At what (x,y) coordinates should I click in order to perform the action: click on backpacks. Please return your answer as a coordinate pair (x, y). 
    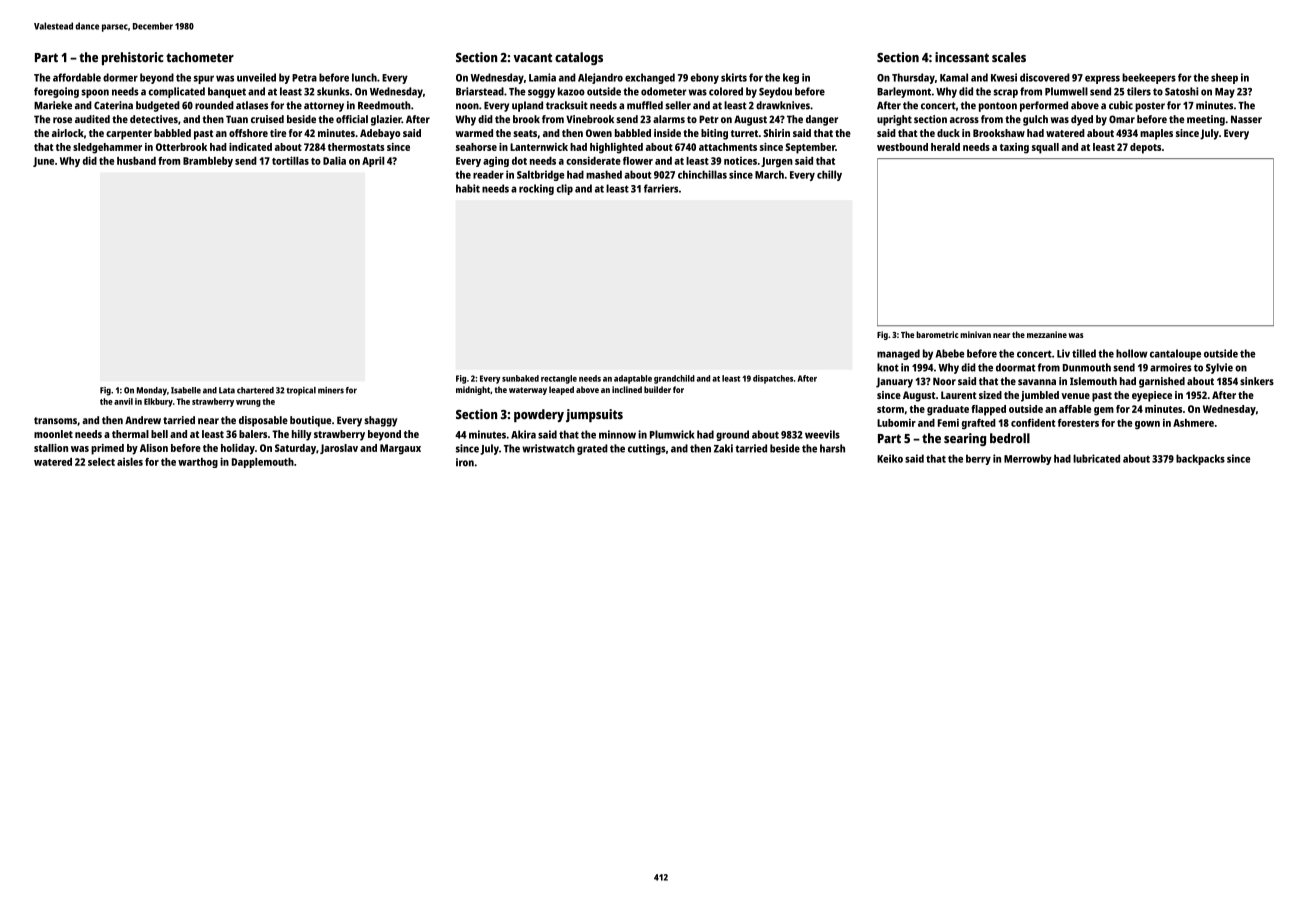
    Looking at the image, I should click on (1200, 459).
